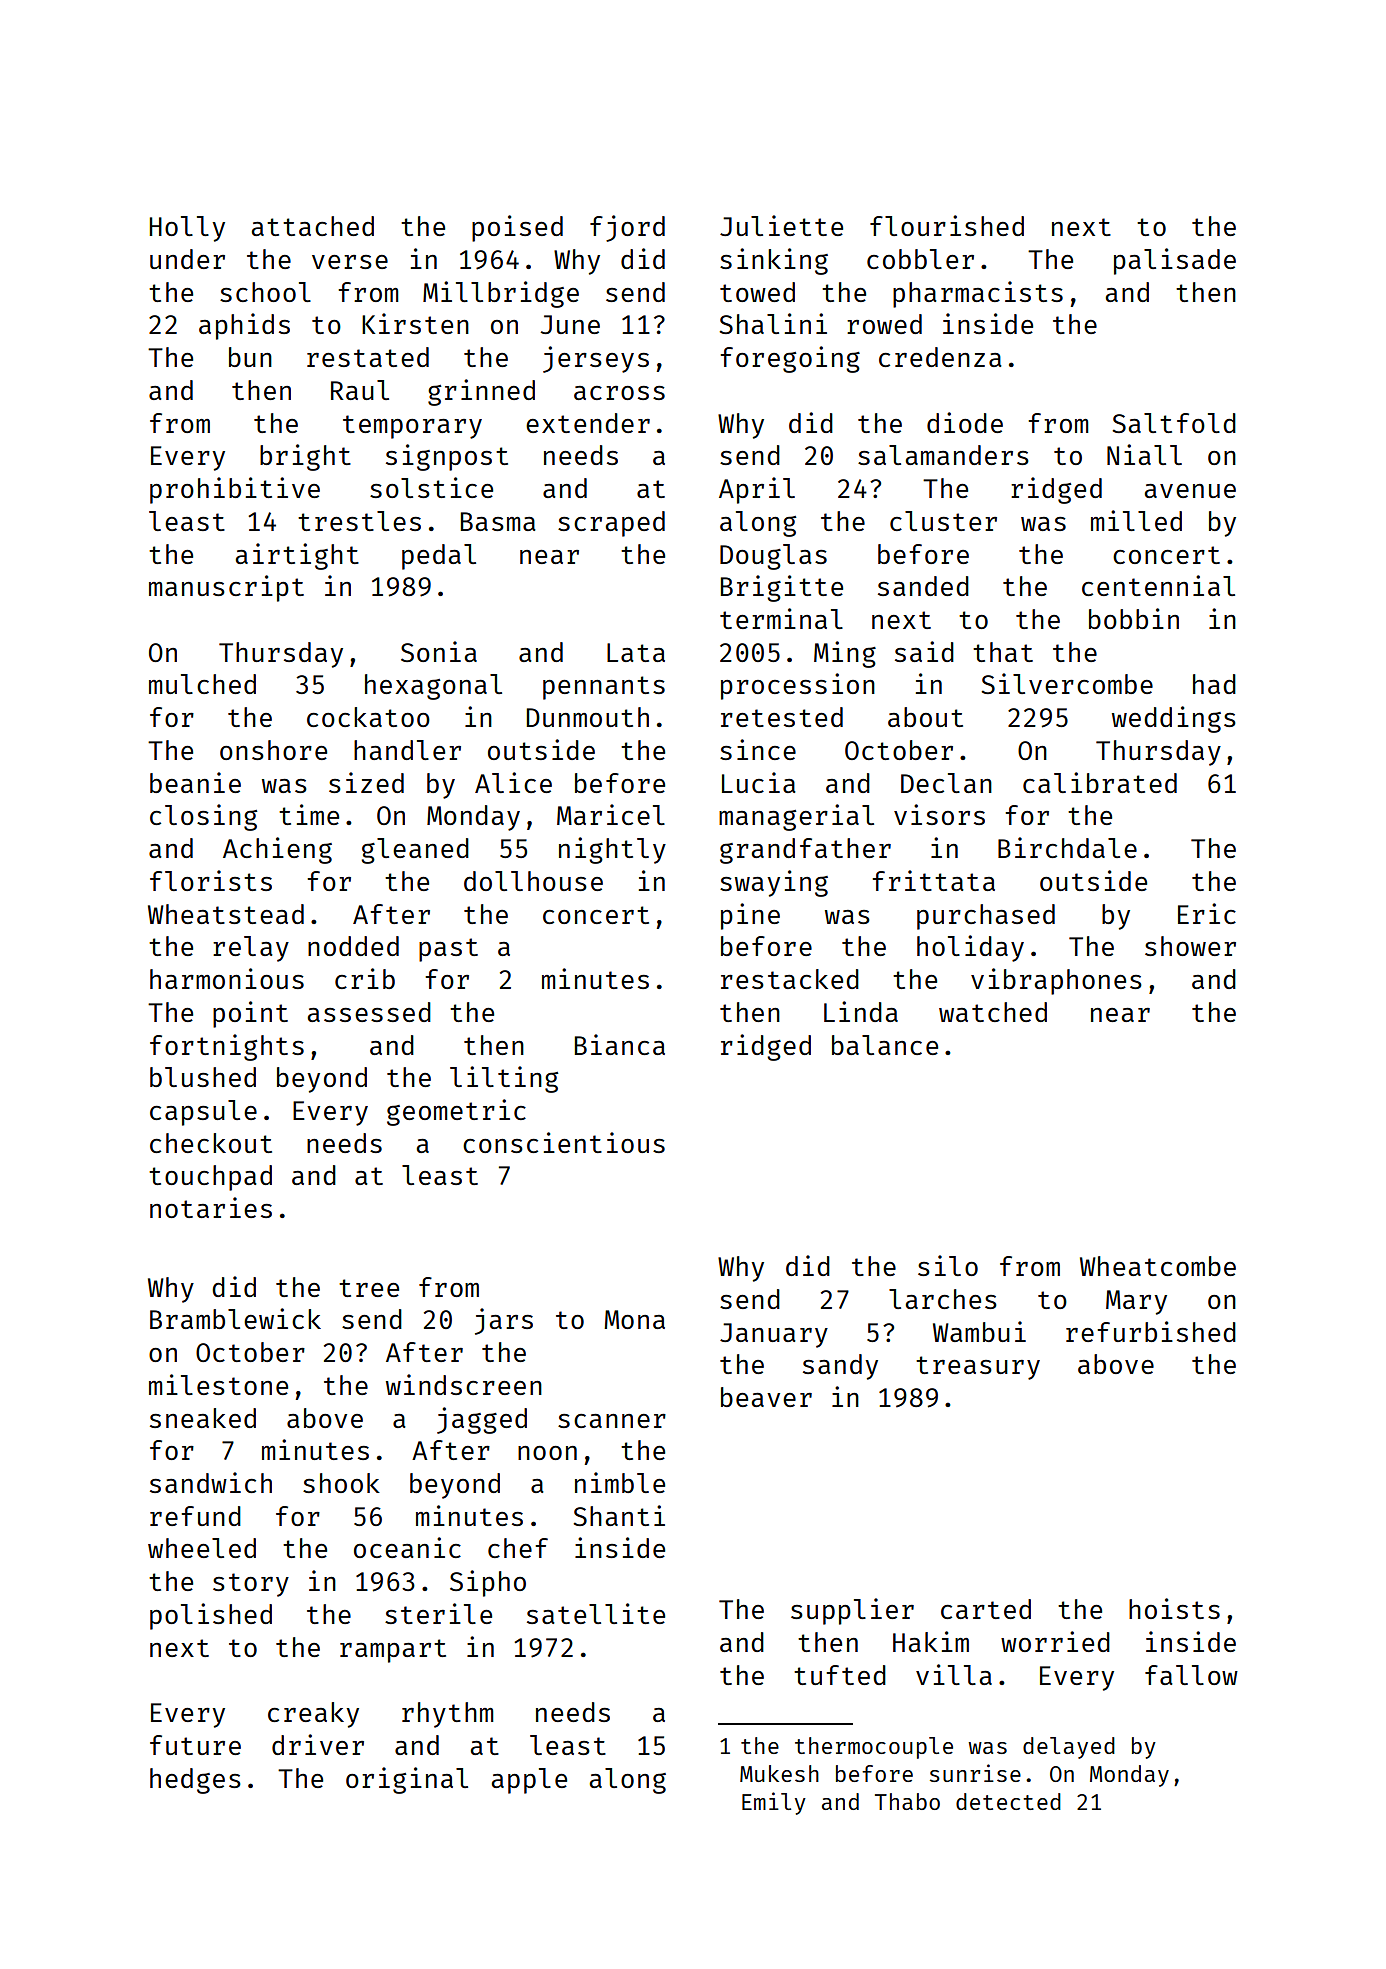 This screenshot has width=1386, height=1969. What do you see at coordinates (965, 422) in the screenshot?
I see `diode` at bounding box center [965, 422].
